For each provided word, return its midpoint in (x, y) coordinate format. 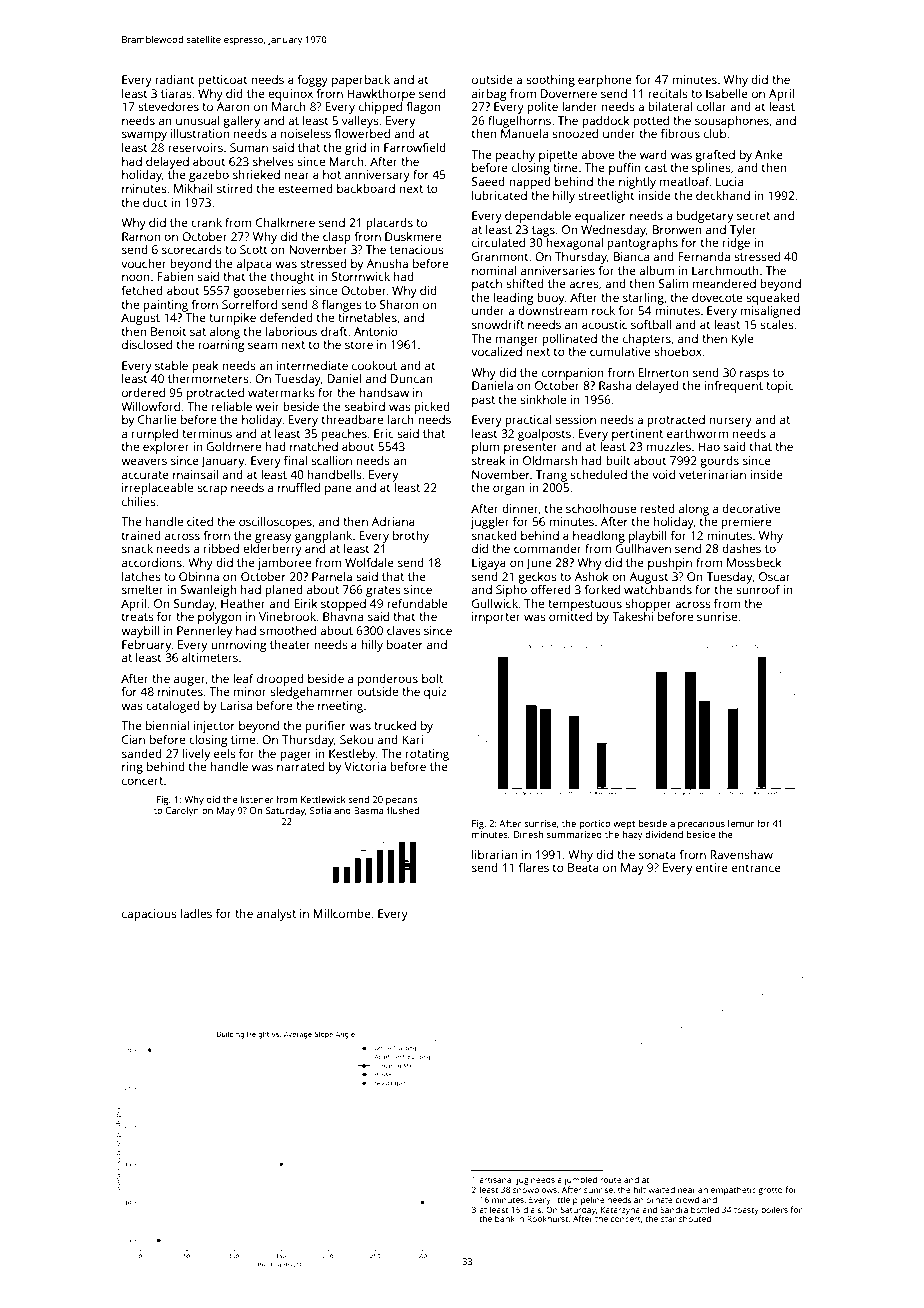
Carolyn (182, 811)
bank (505, 1218)
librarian (494, 854)
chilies (138, 501)
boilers (774, 1209)
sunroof (758, 589)
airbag (489, 95)
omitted (570, 616)
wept (624, 825)
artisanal (496, 1179)
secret (753, 216)
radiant (175, 79)
